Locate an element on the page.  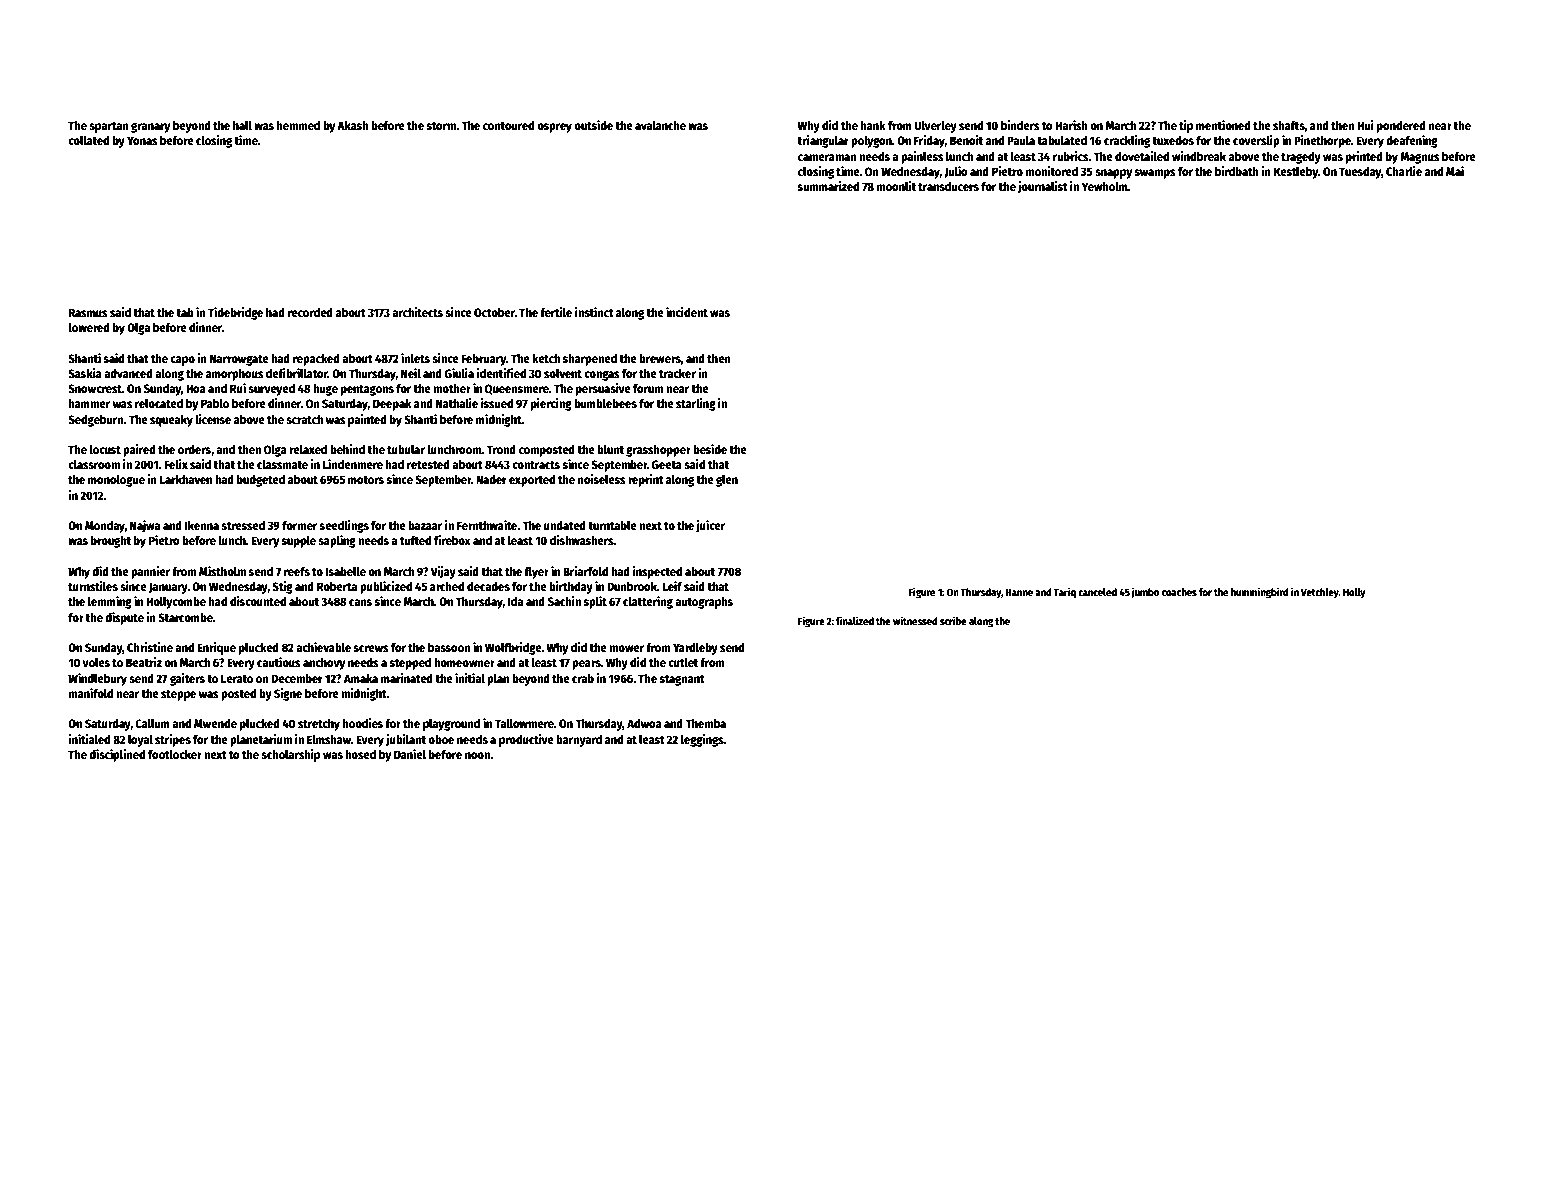
avalanche is located at coordinates (660, 125).
